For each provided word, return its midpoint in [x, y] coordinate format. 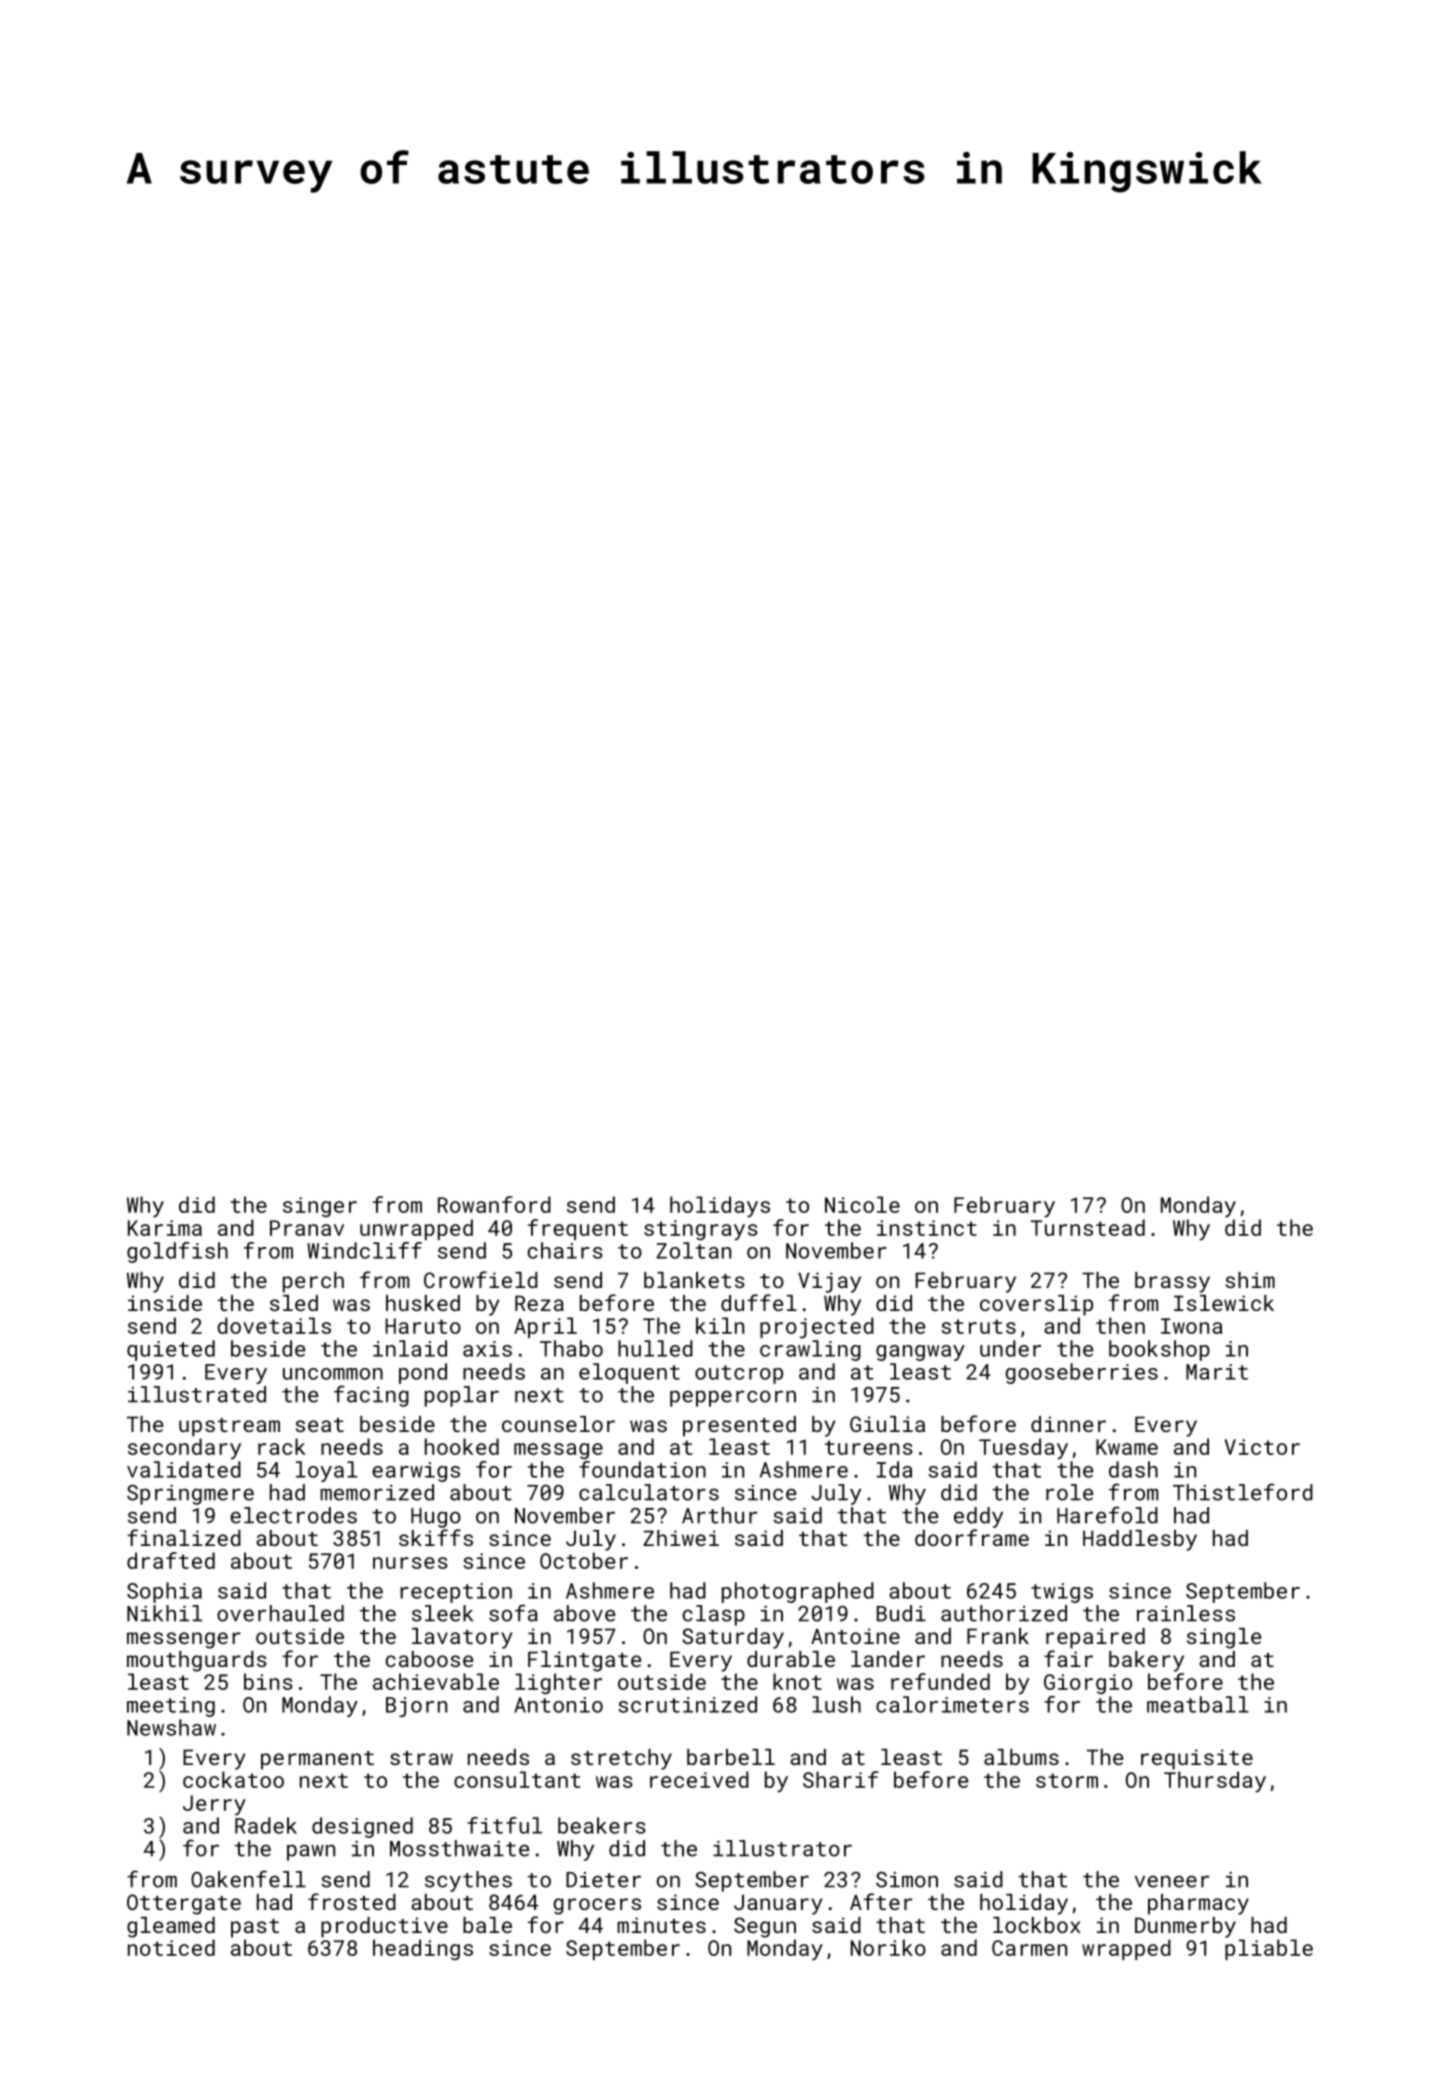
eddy [978, 1517]
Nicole [862, 1204]
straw [421, 1758]
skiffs [436, 1537]
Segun [765, 1927]
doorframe [972, 1537]
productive [384, 1927]
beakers [602, 1825]
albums [1021, 1757]
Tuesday [1023, 1449]
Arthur [719, 1515]
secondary [184, 1449]
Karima [165, 1228]
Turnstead [1088, 1227]
